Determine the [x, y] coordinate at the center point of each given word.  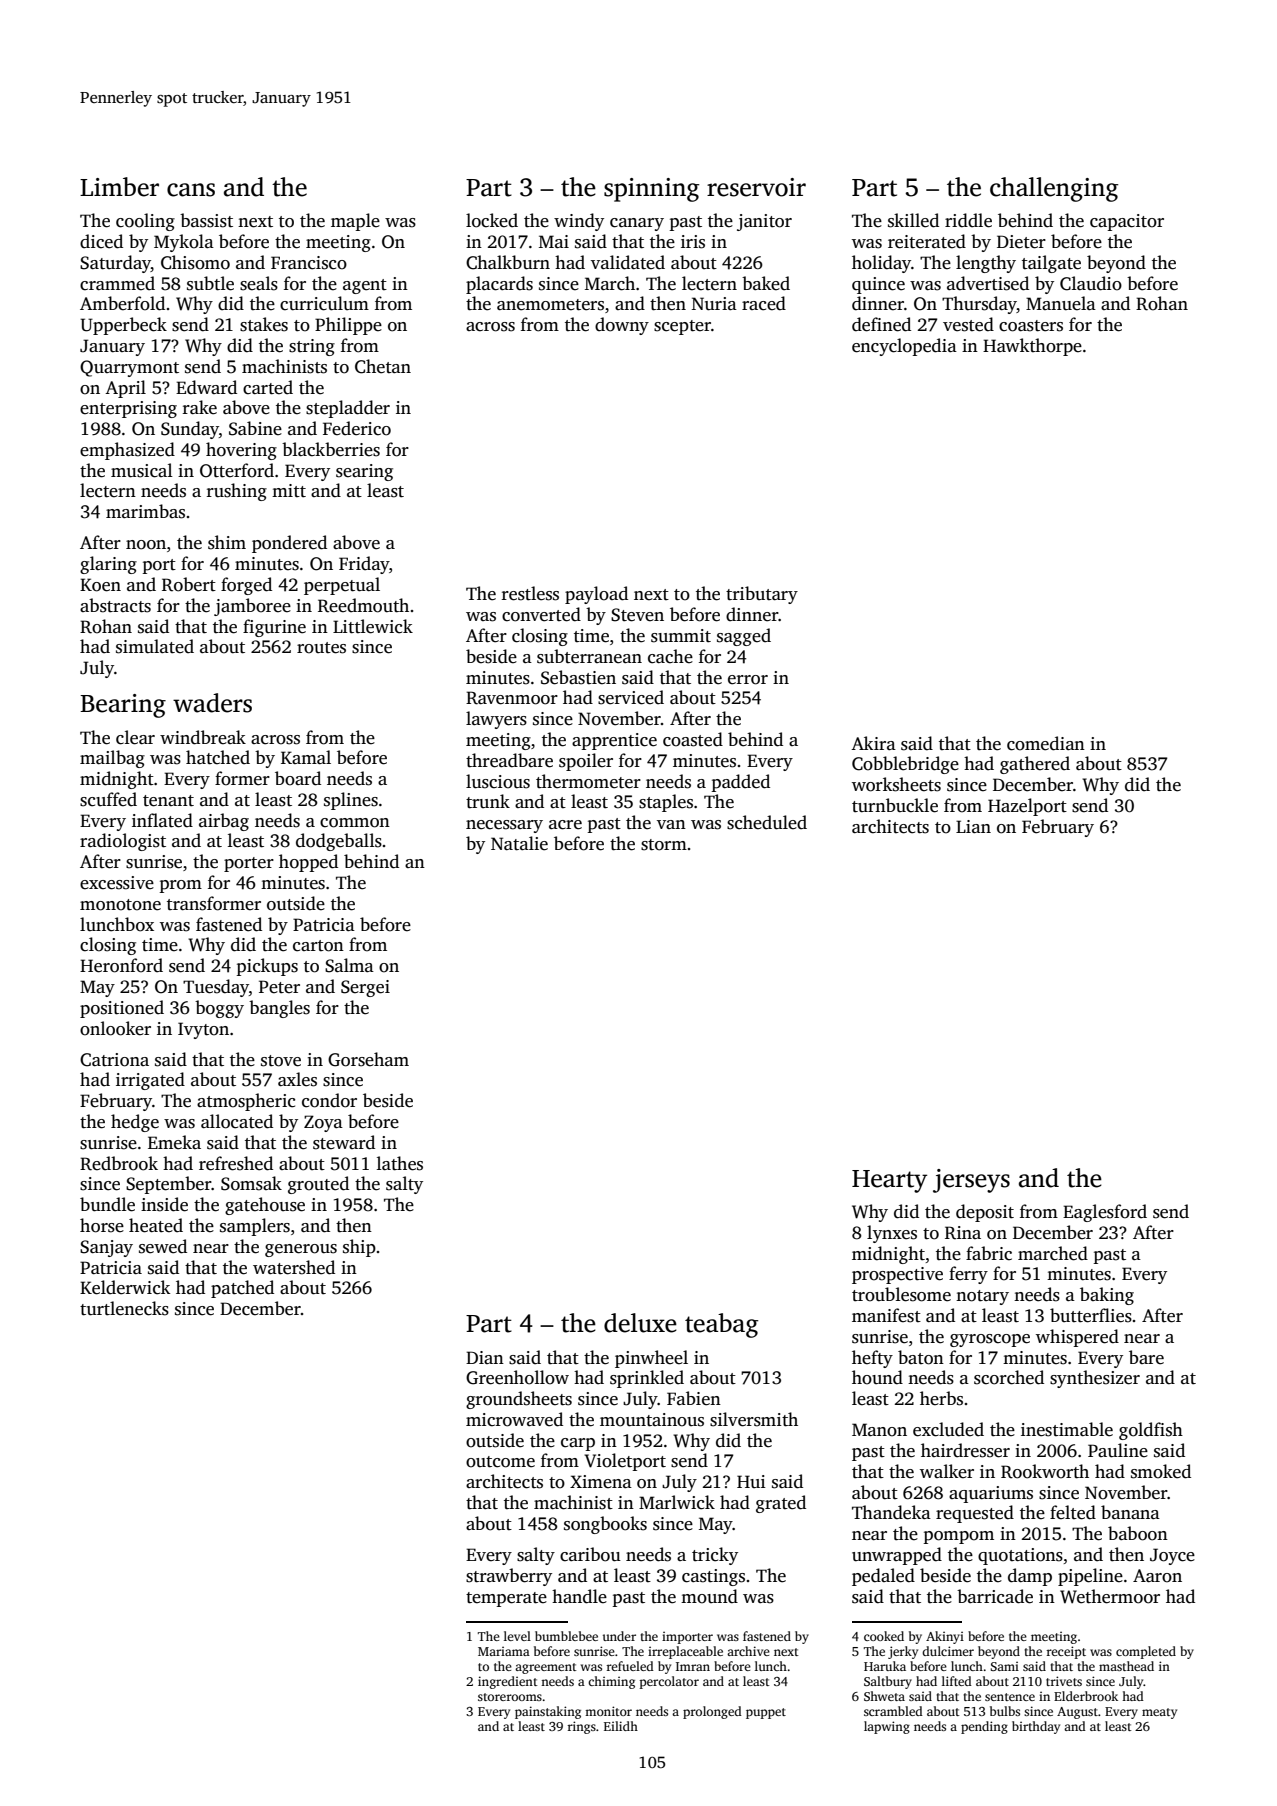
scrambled [893, 1711]
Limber [119, 187]
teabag [721, 1325]
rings [581, 1727]
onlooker [115, 1028]
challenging [1054, 189]
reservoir [756, 187]
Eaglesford [1105, 1213]
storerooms [510, 1697]
